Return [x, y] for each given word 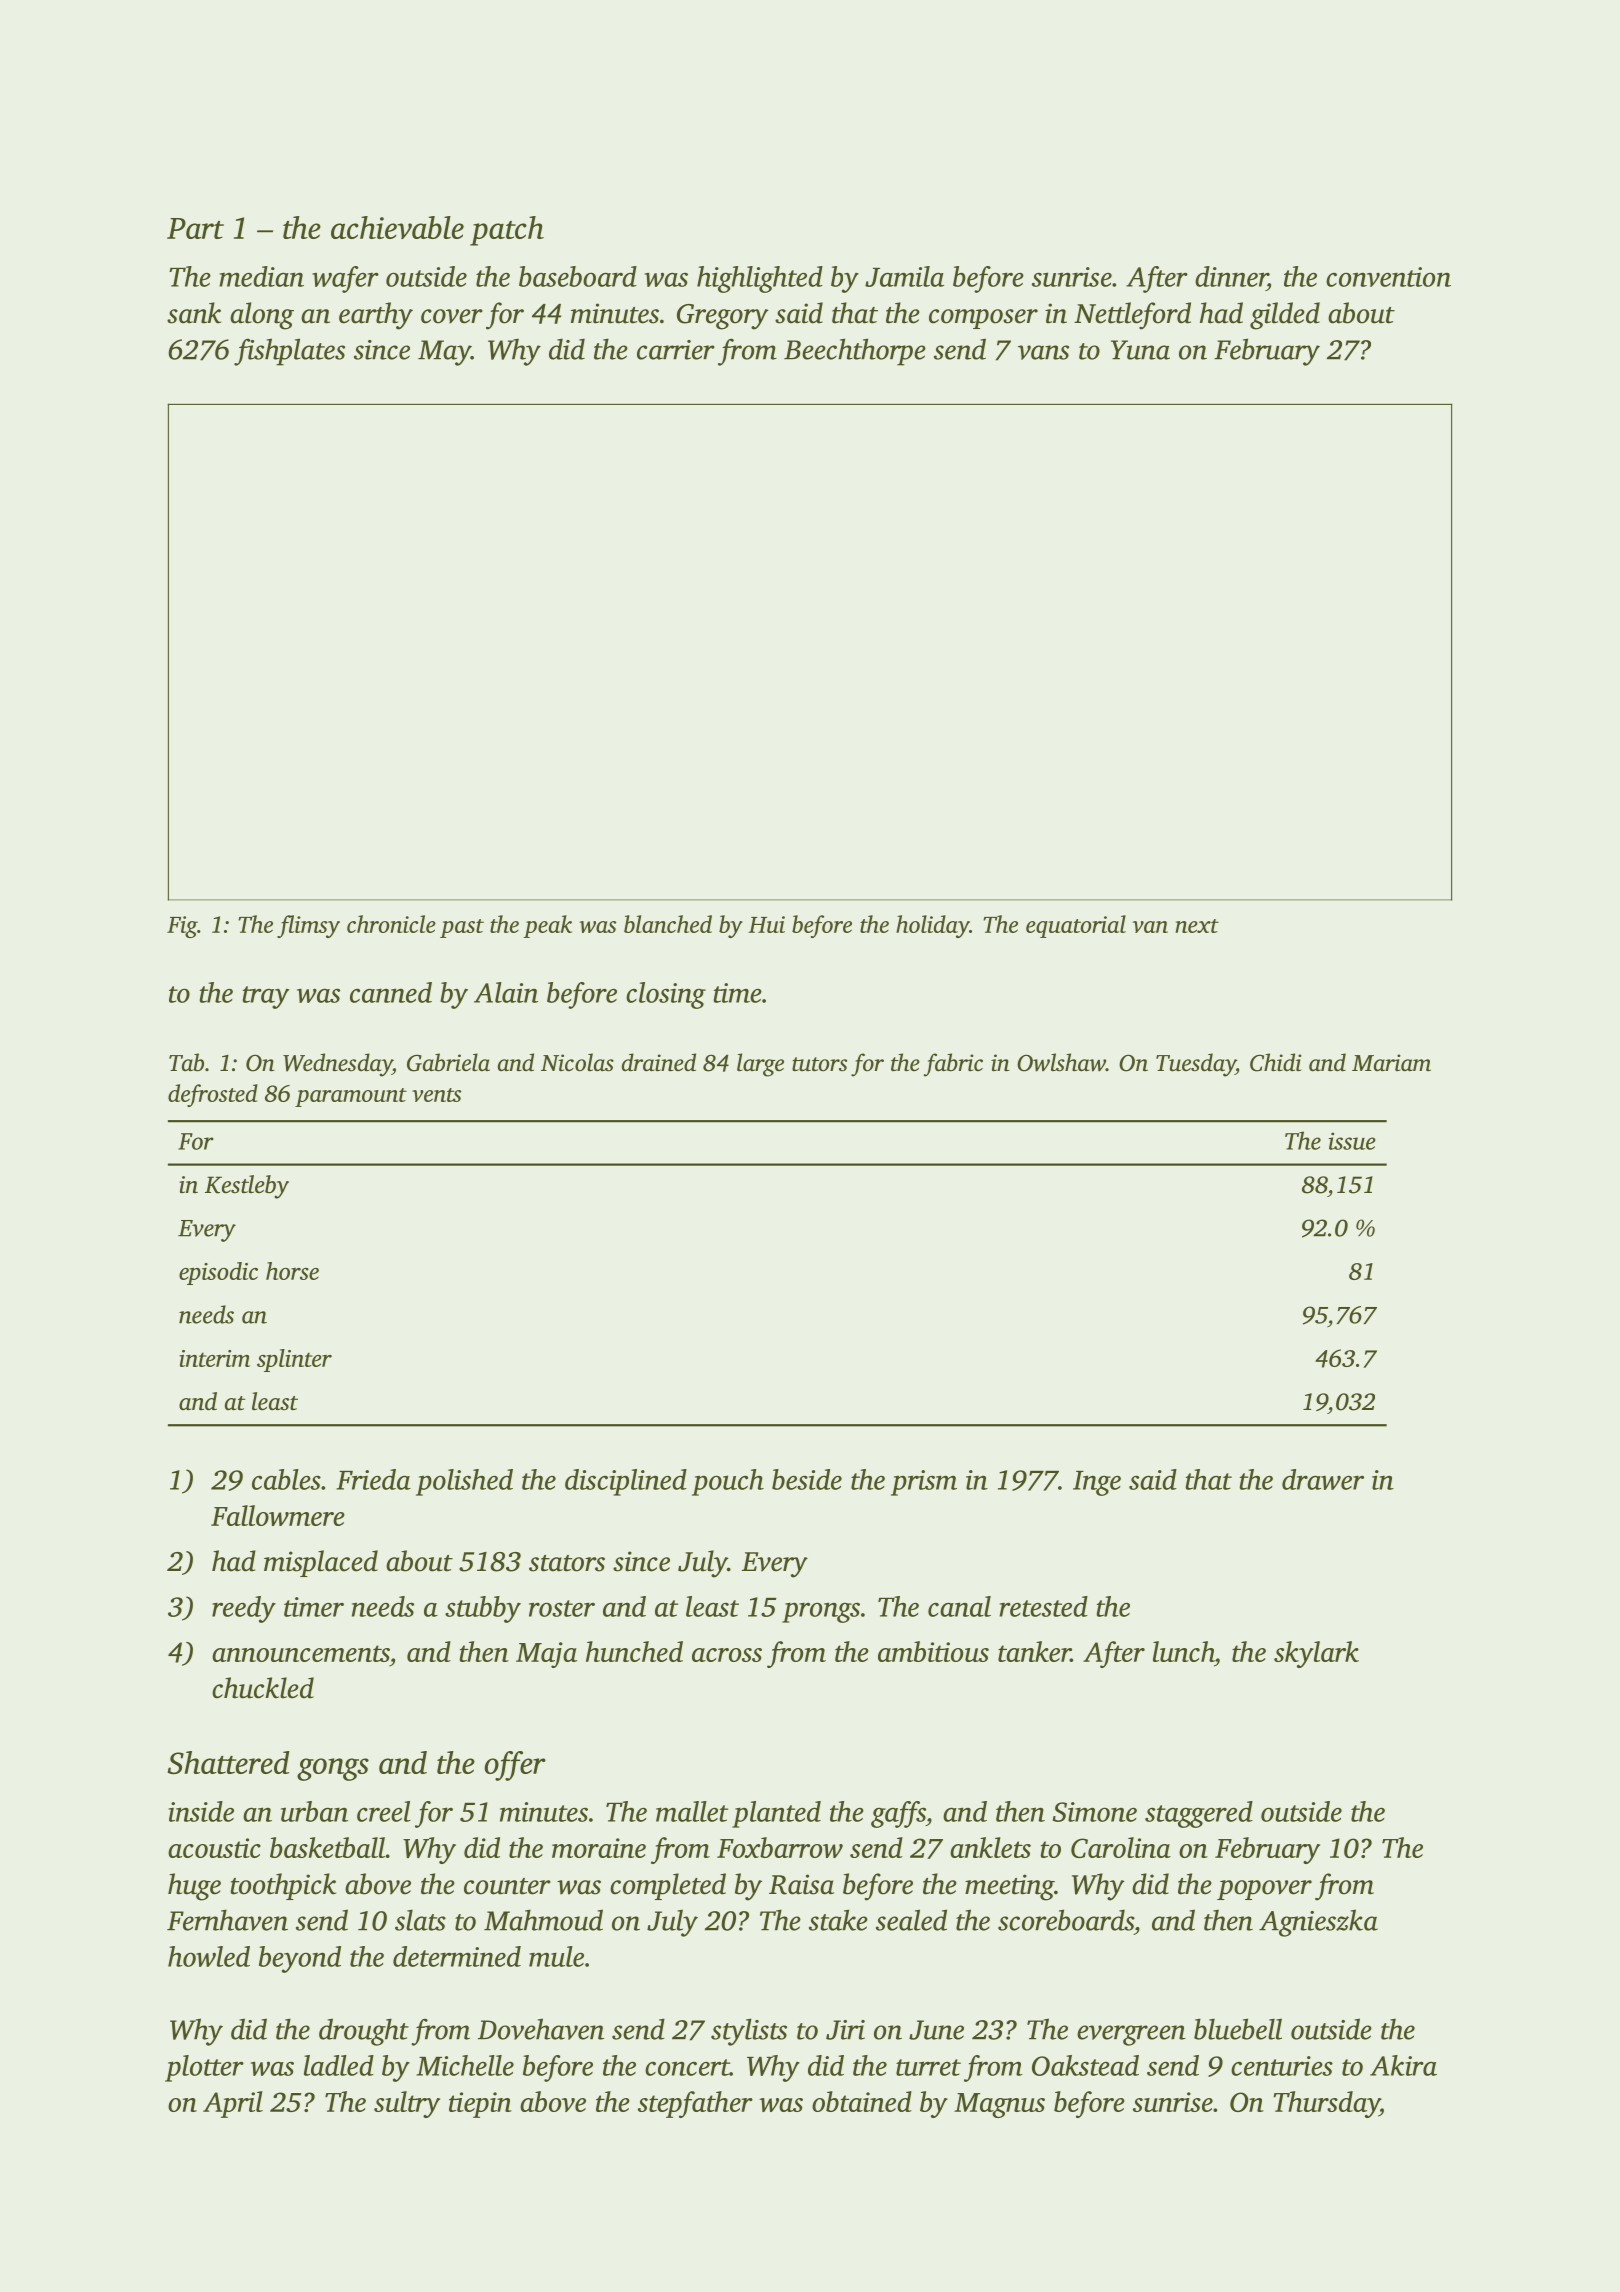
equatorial [1076, 926]
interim [214, 1358]
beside [807, 1479]
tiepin [480, 2105]
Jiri [845, 2030]
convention [1388, 277]
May [444, 353]
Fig [182, 927]
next [1197, 926]
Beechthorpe [855, 352]
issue [1352, 1141]
